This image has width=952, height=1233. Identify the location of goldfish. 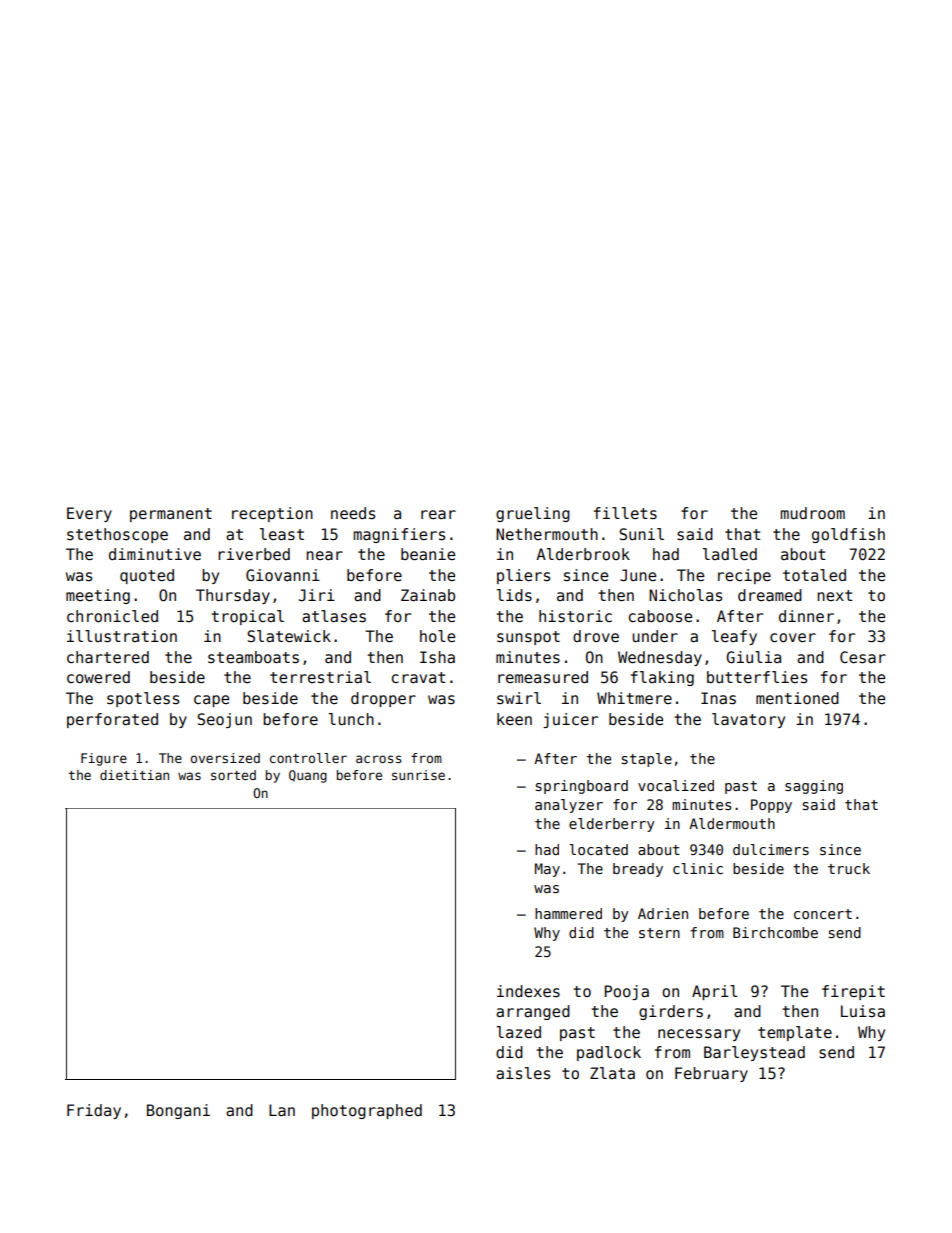
(848, 535).
